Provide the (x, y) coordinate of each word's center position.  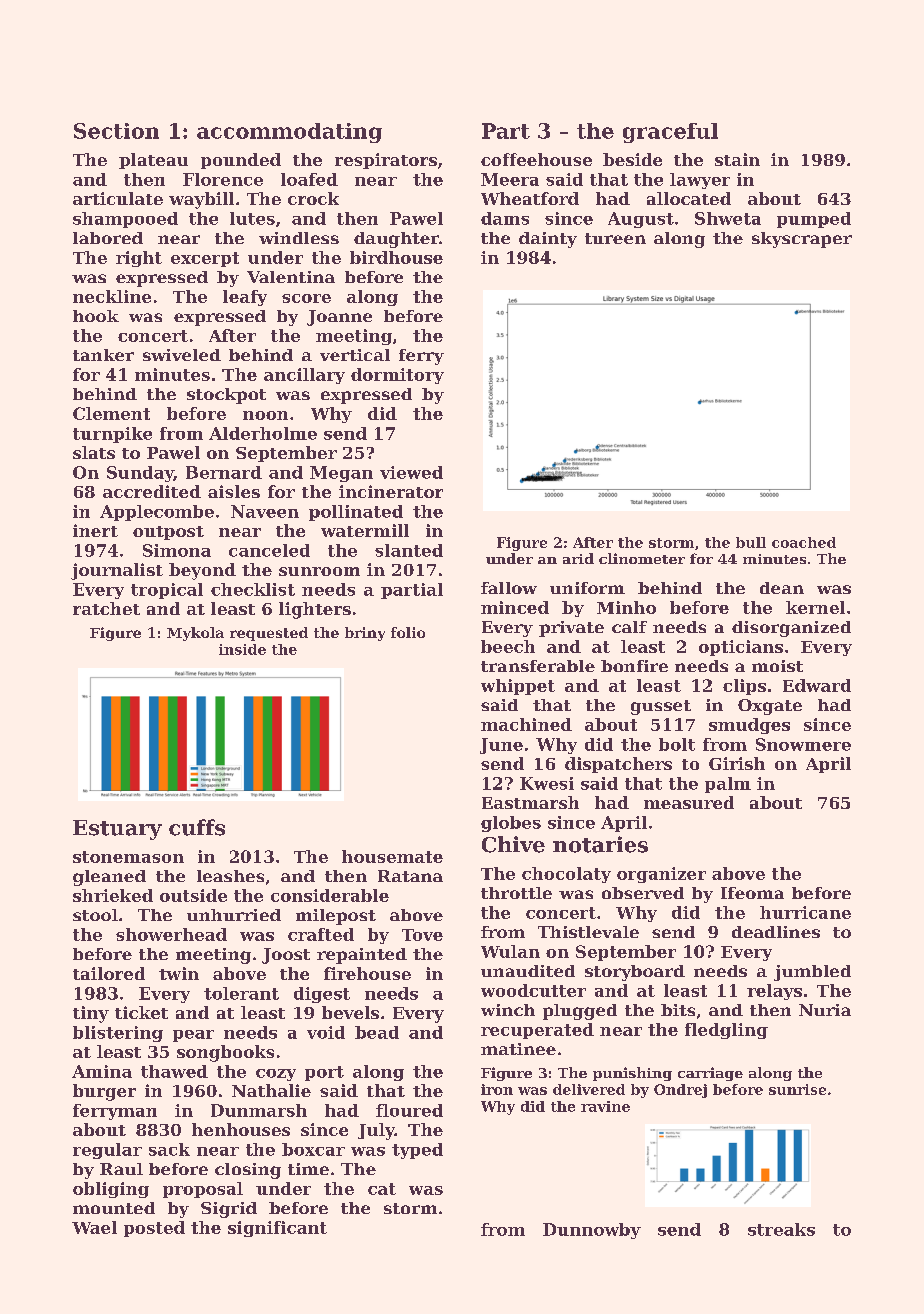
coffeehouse (536, 159)
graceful (670, 133)
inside (242, 649)
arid (578, 558)
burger (104, 1092)
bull (751, 542)
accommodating (289, 133)
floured (409, 1110)
